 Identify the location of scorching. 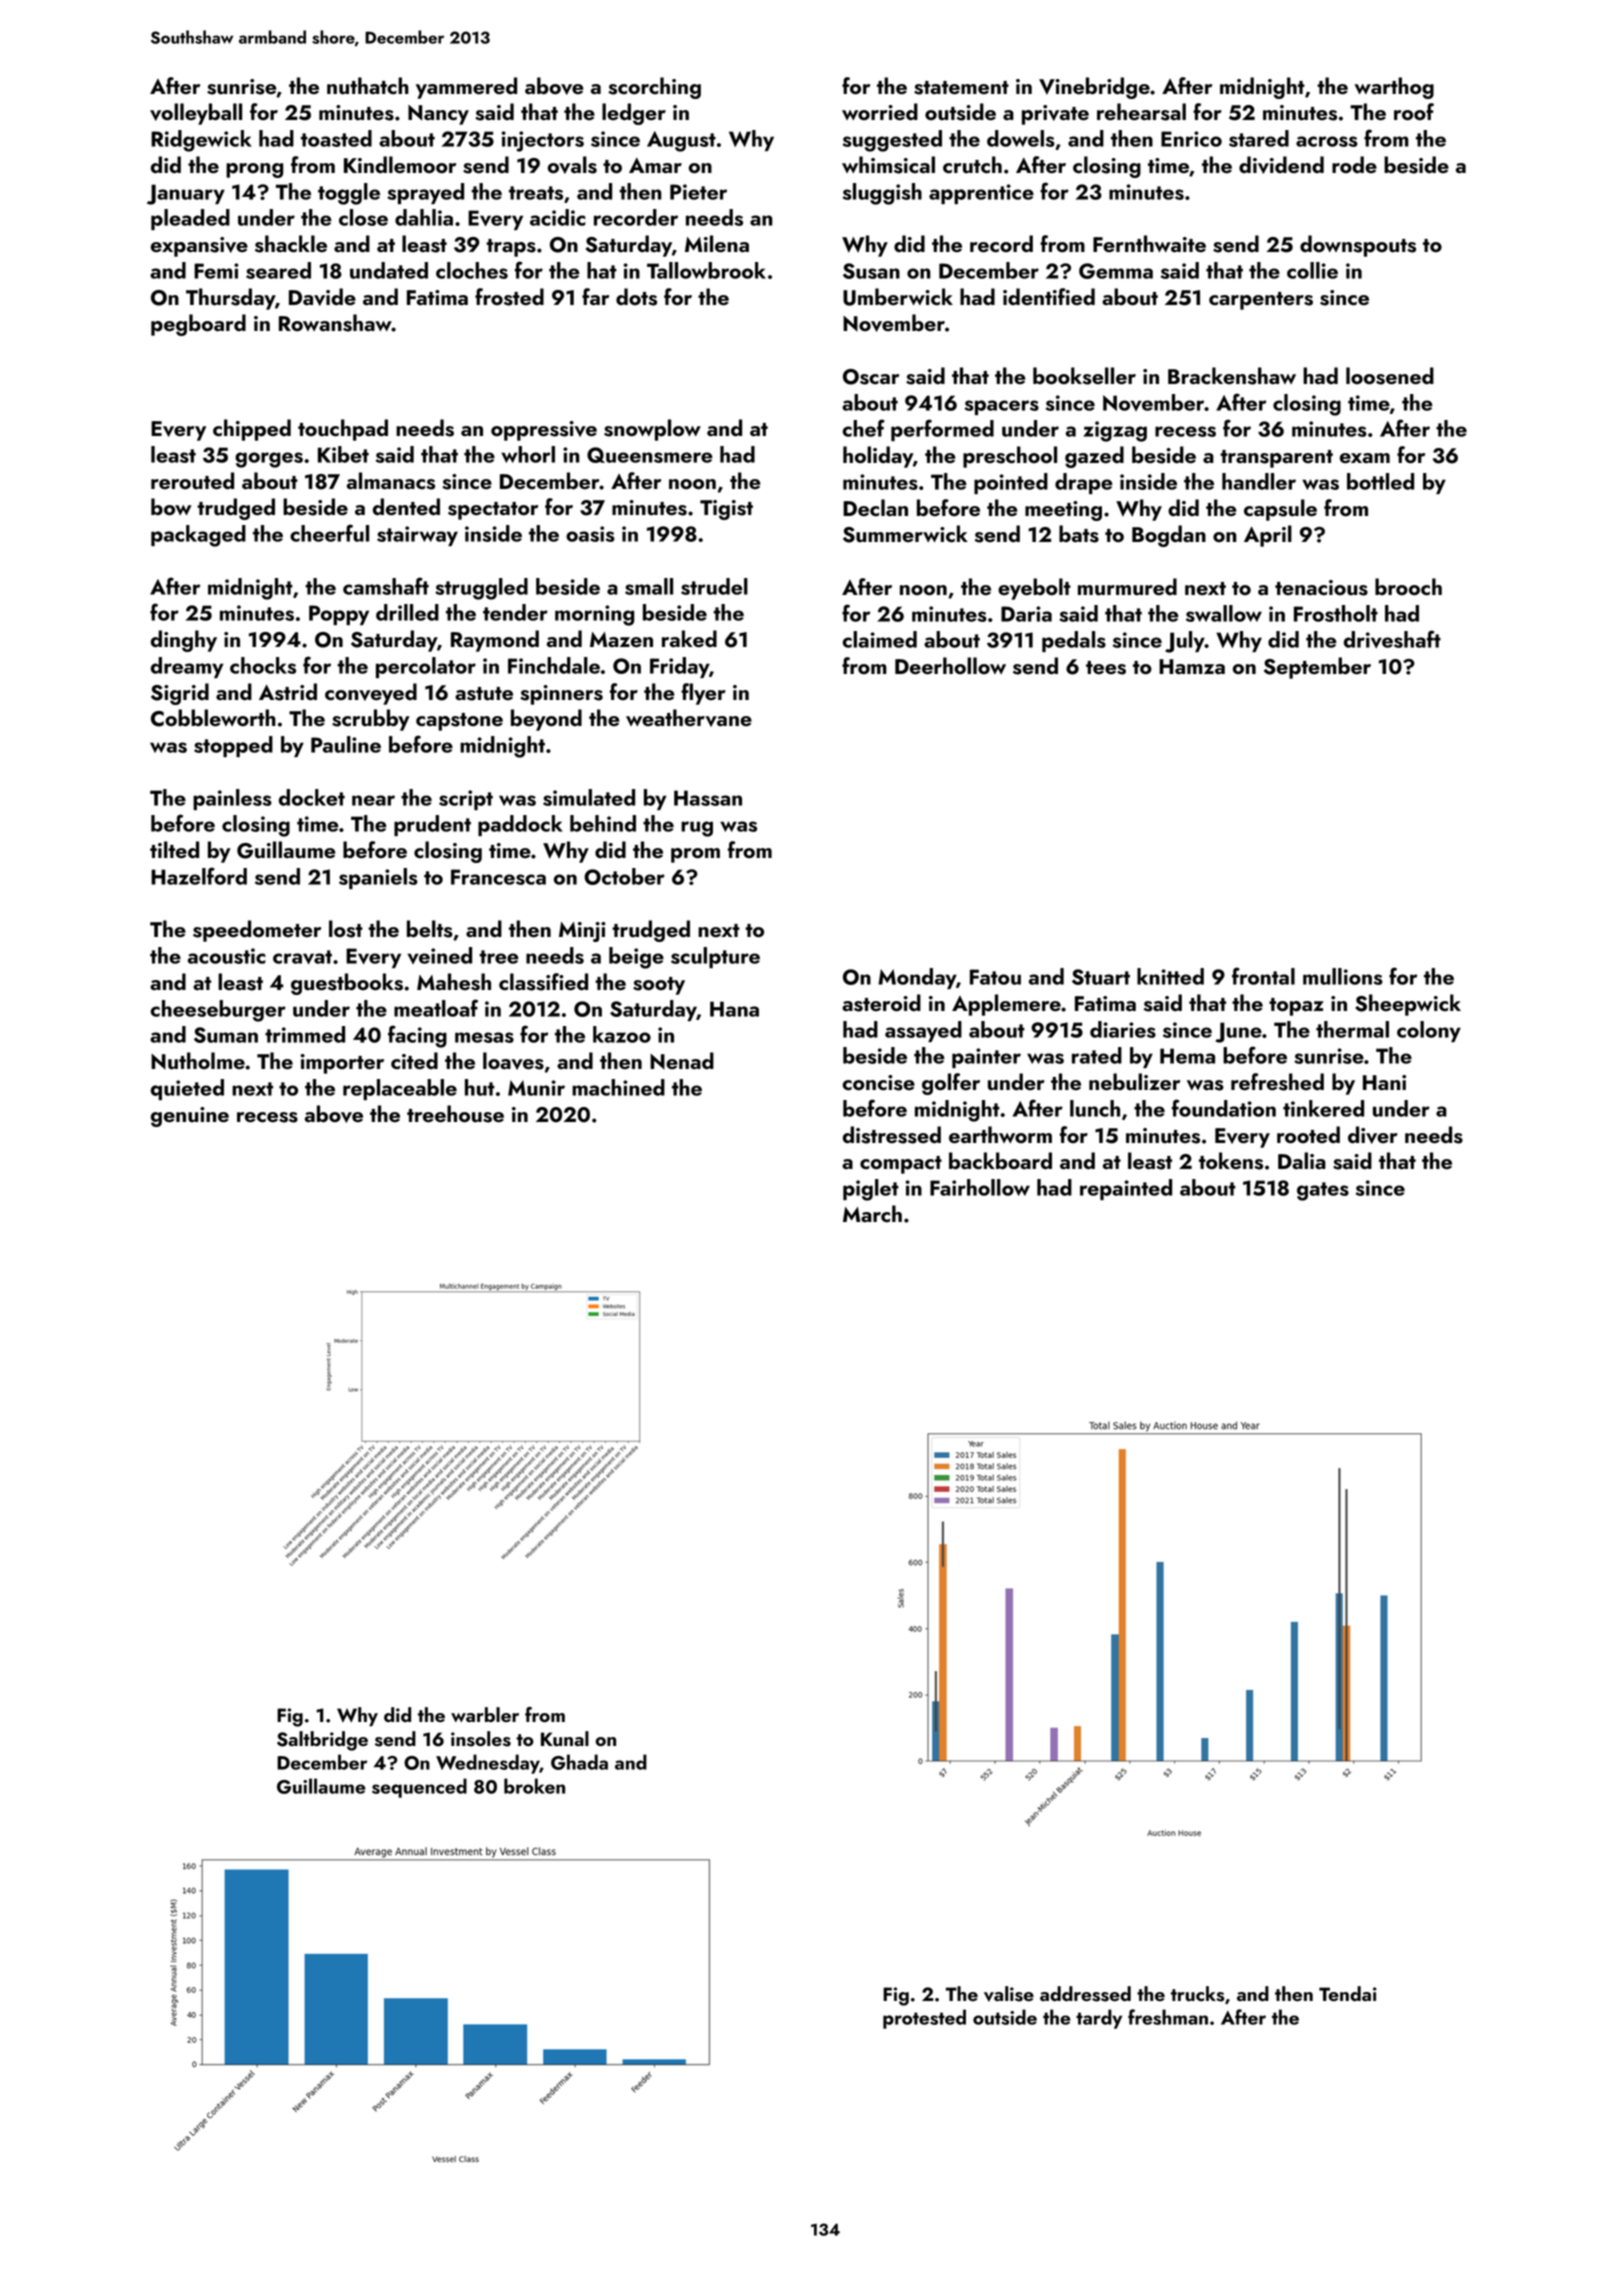
(654, 88).
